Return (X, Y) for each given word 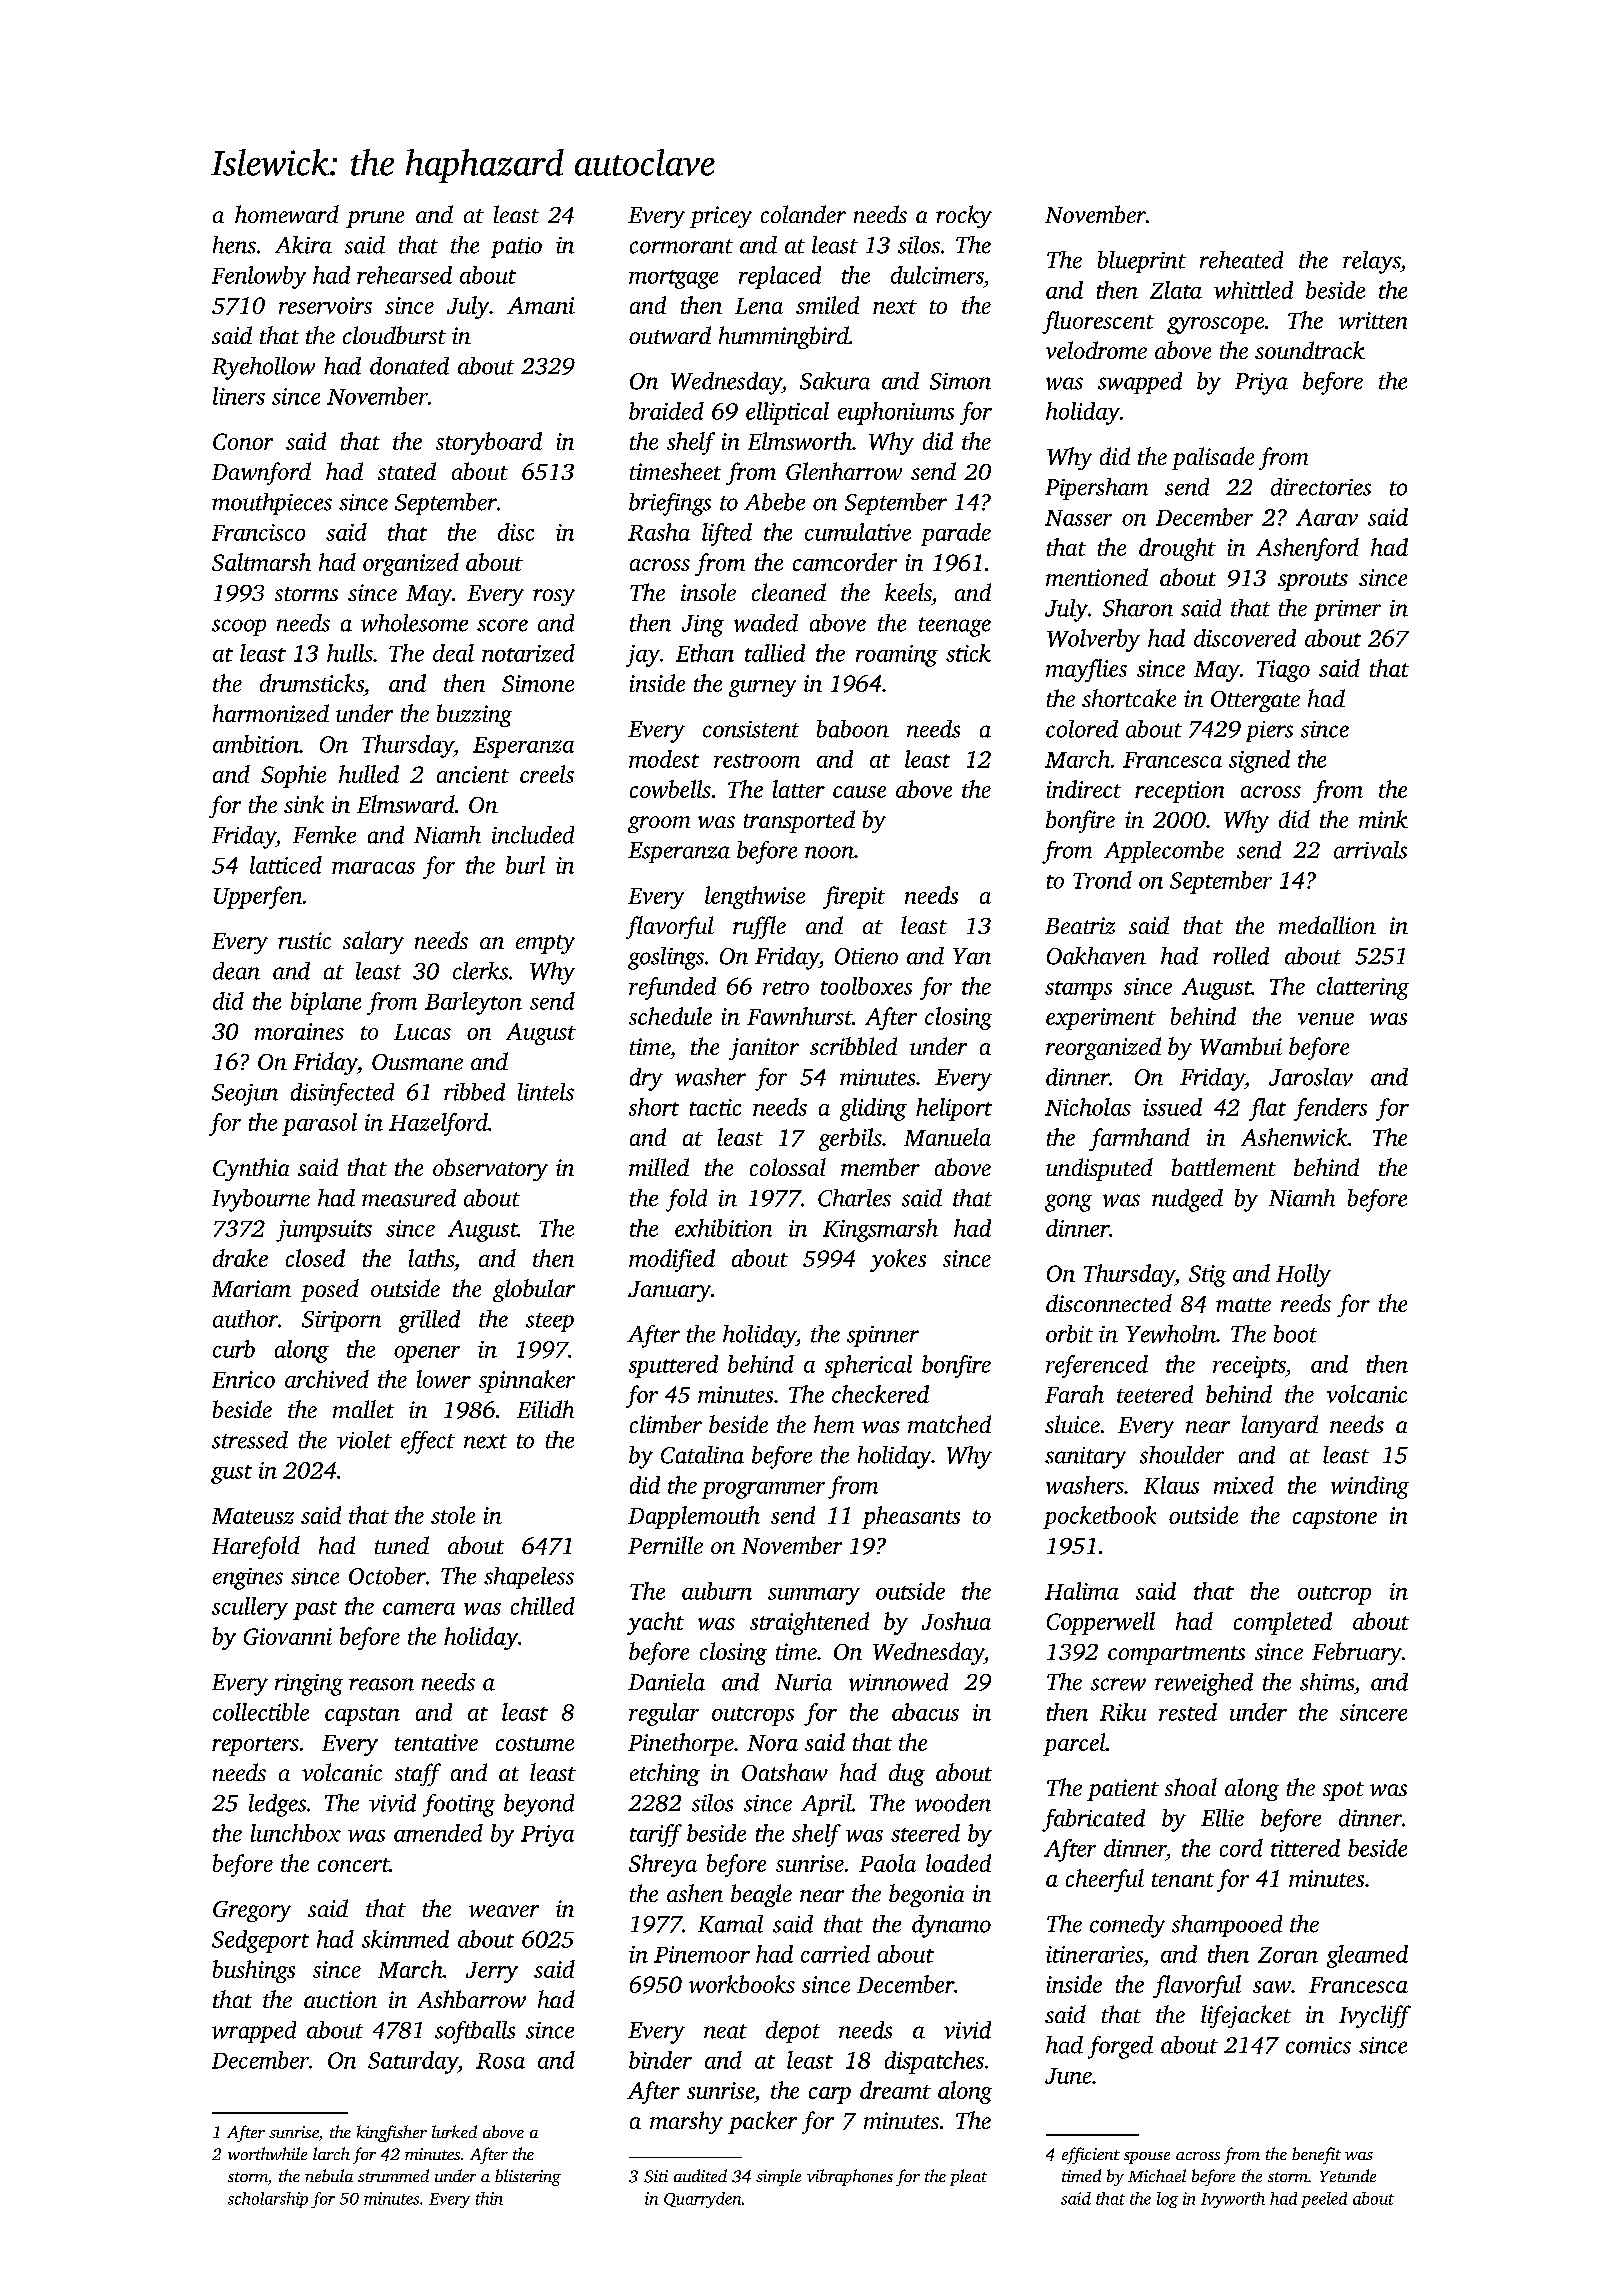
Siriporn (341, 1321)
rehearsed (404, 275)
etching (665, 1774)
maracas (373, 868)
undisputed (1099, 1169)
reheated (1241, 260)
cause (859, 792)
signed (1259, 761)
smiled (827, 305)
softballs (475, 2032)
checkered (880, 1394)
